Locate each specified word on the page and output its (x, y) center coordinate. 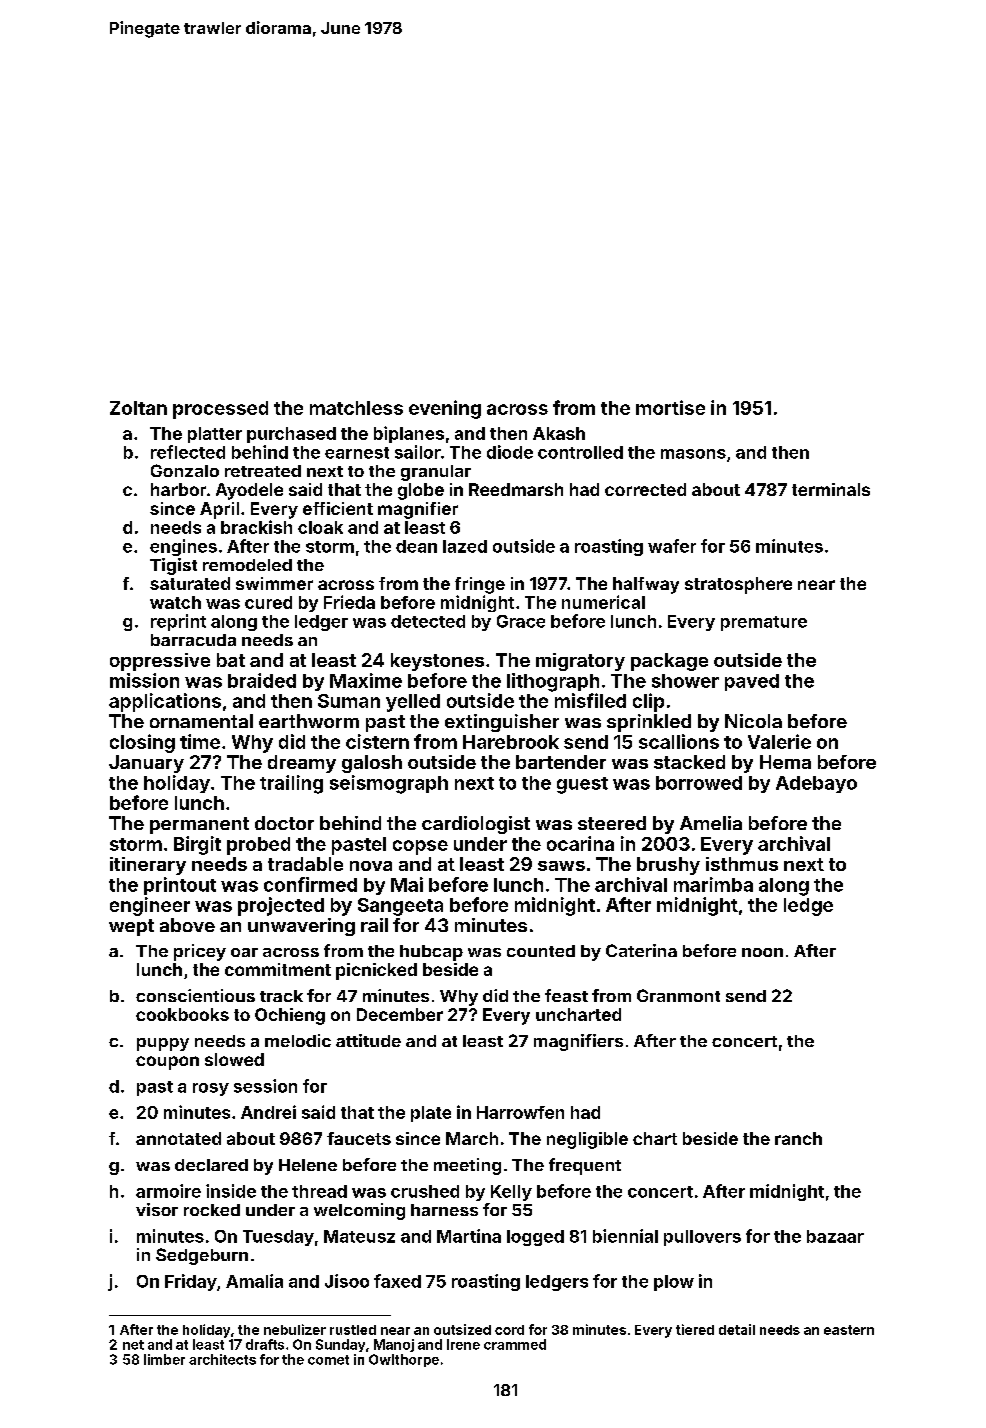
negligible (587, 1140)
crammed (515, 1344)
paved (752, 682)
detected (428, 621)
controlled (580, 452)
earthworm (309, 721)
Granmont (678, 995)
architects (222, 1359)
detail (737, 1329)
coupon (167, 1063)
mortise (670, 407)
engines (183, 547)
